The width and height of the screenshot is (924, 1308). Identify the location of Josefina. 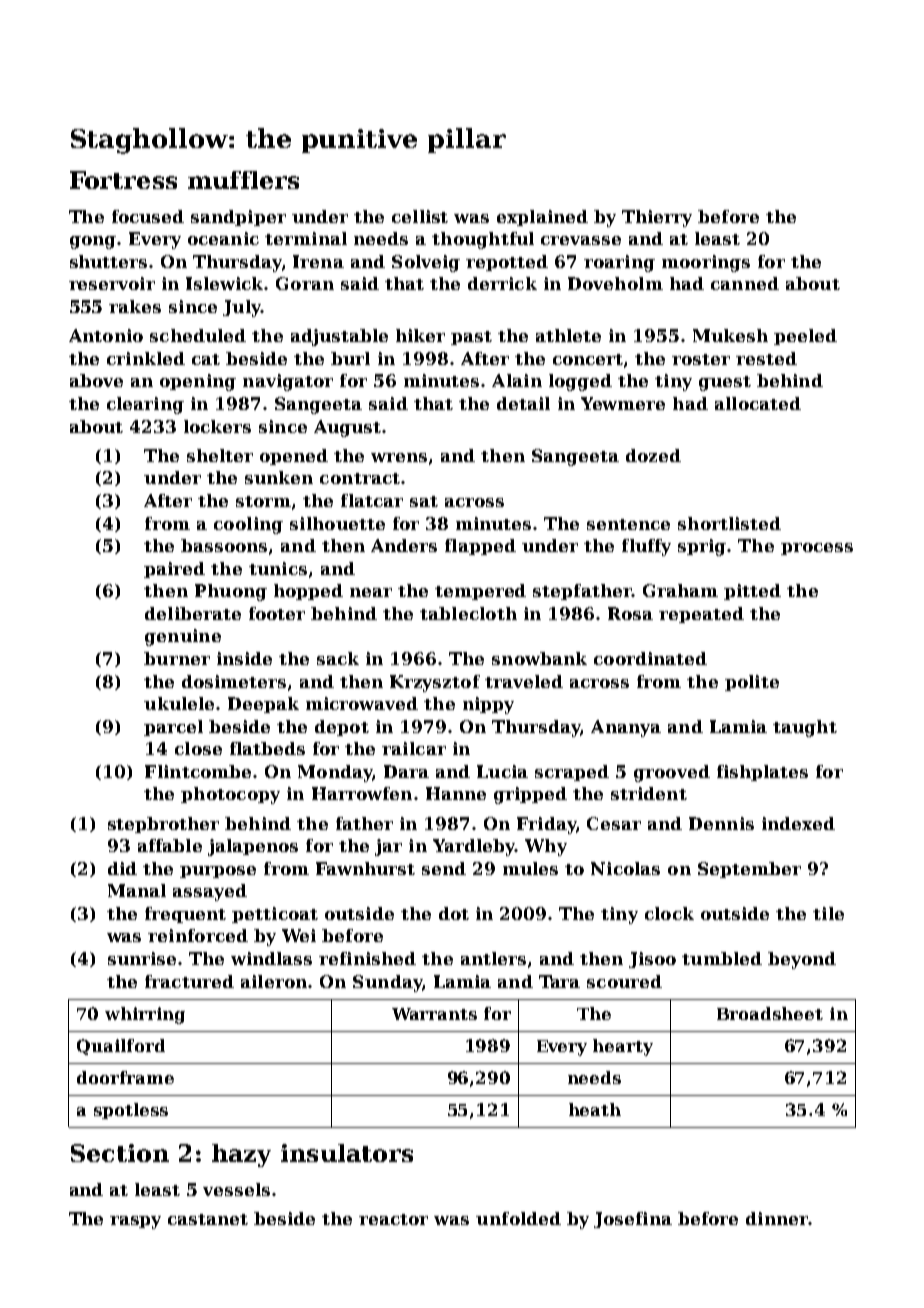
(633, 1220).
